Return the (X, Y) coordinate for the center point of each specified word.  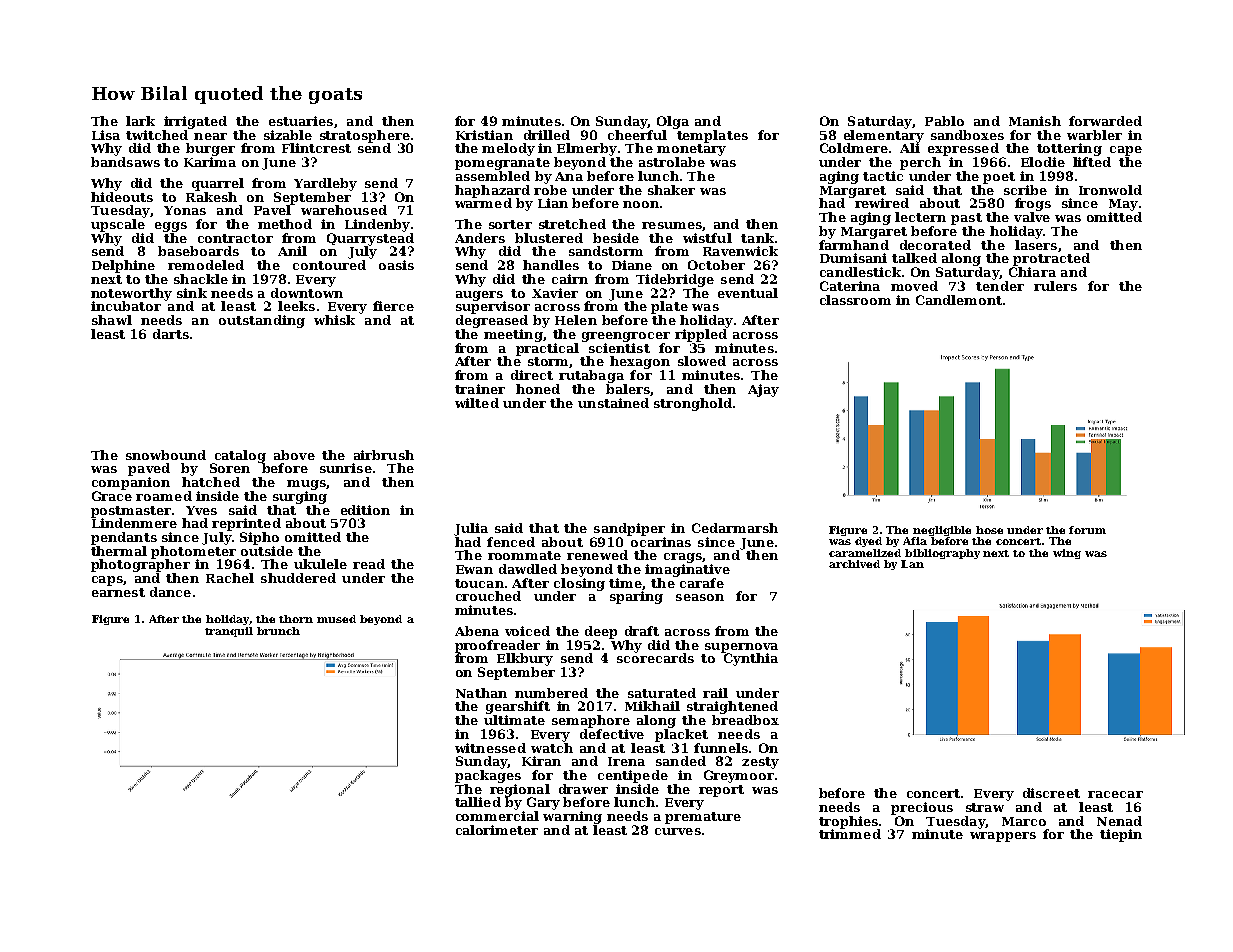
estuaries (301, 121)
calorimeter (497, 830)
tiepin (1121, 835)
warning (572, 817)
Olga (673, 122)
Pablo (944, 121)
